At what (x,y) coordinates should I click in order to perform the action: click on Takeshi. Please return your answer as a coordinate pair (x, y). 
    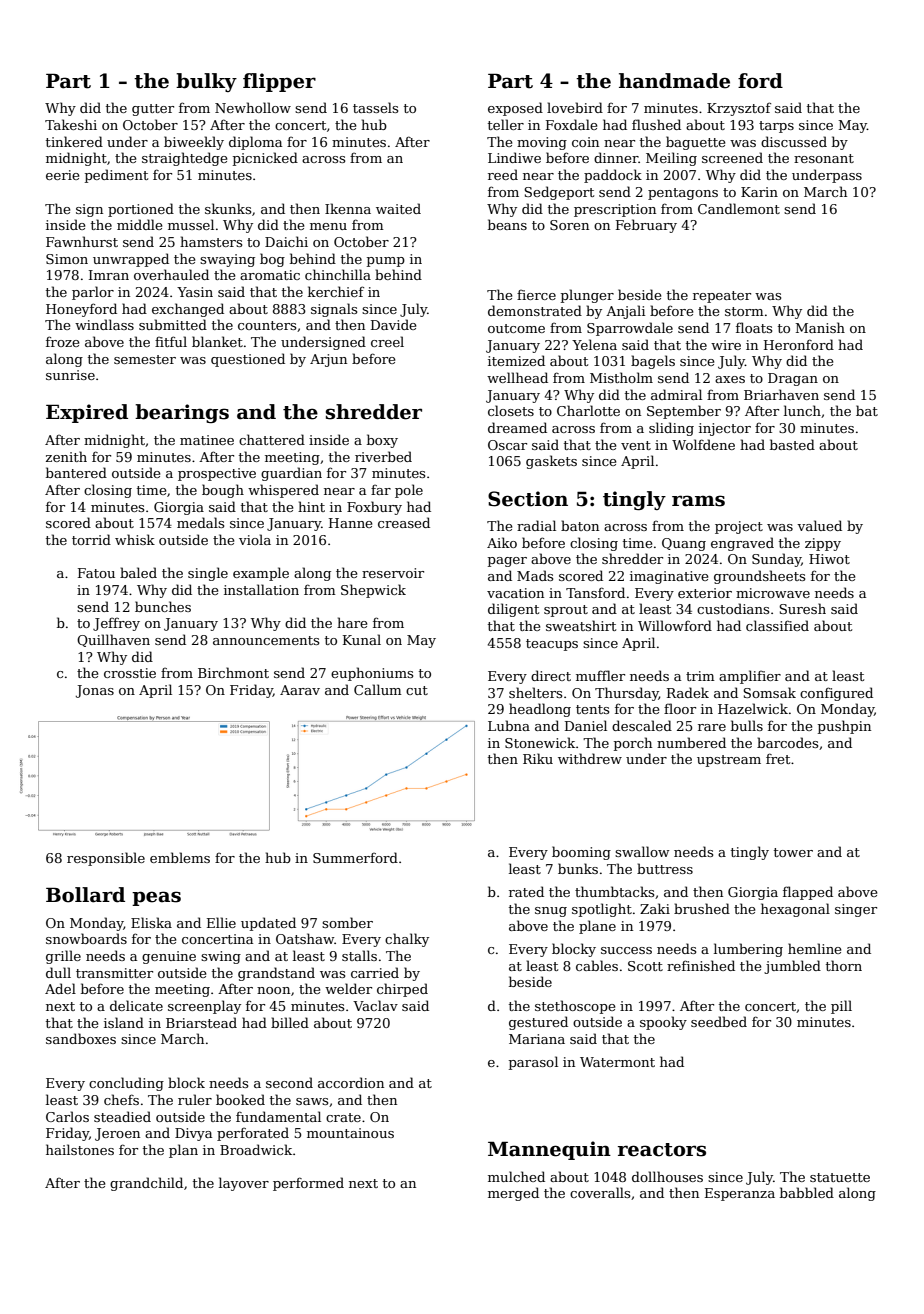
    Looking at the image, I should click on (71, 124).
